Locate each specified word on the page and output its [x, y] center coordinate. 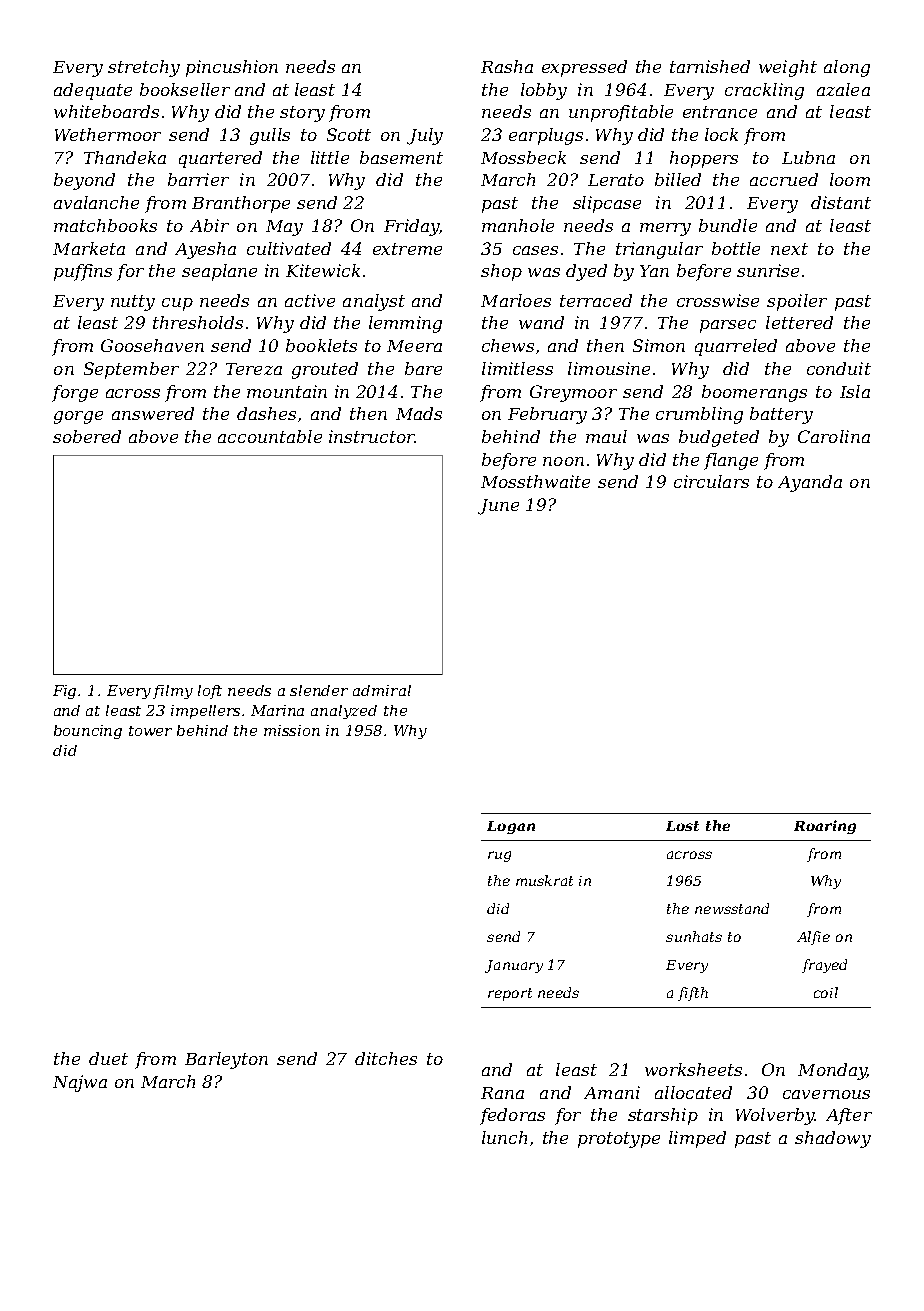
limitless [517, 368]
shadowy [833, 1139]
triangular [659, 250]
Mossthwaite [535, 481]
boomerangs [754, 393]
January [514, 966]
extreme [407, 249]
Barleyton [226, 1060]
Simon [659, 345]
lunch [504, 1137]
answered [153, 413]
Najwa [80, 1083]
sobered [87, 436]
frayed [824, 966]
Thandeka [125, 157]
